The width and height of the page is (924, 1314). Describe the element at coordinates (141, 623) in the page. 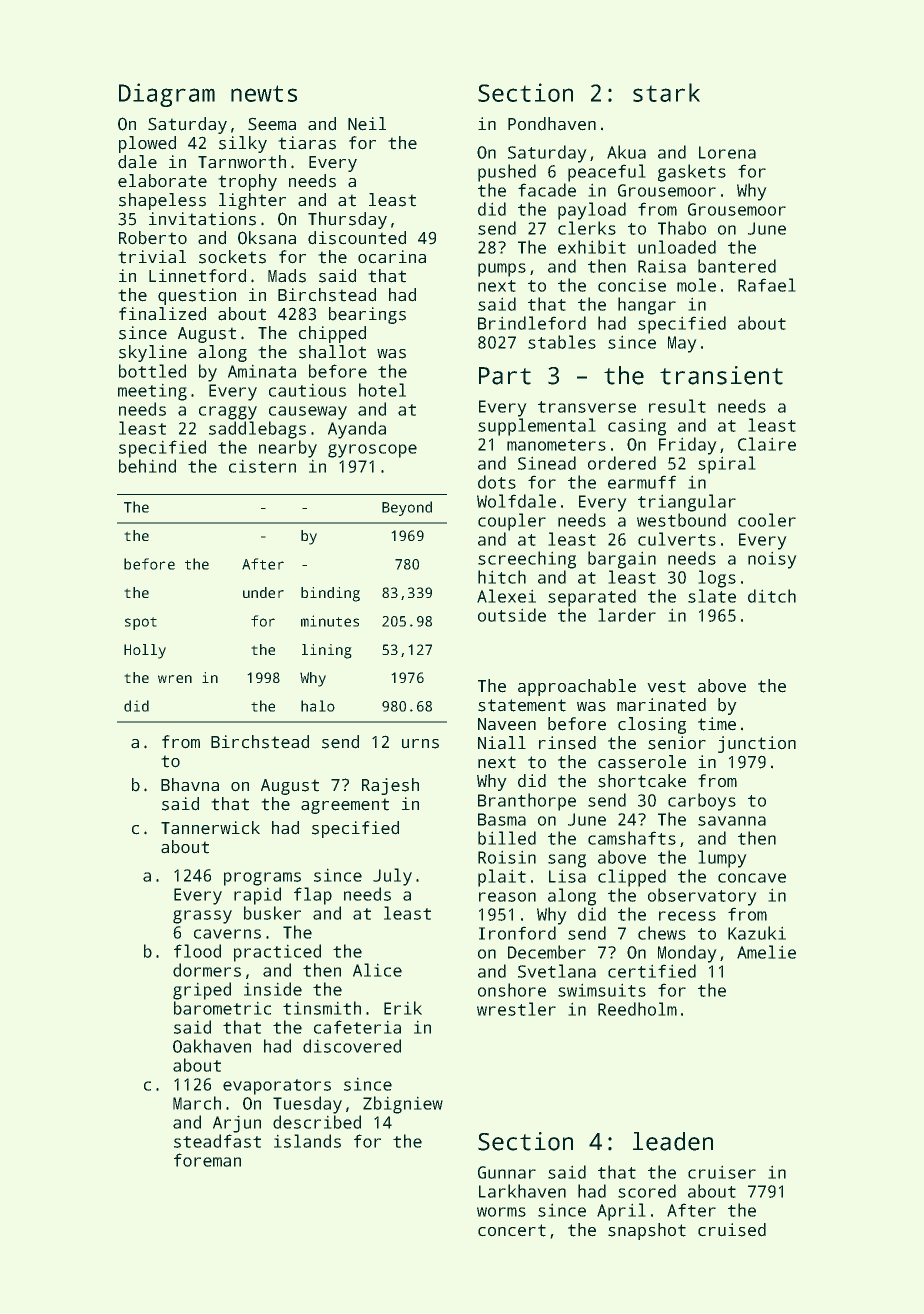

I see `spot` at that location.
